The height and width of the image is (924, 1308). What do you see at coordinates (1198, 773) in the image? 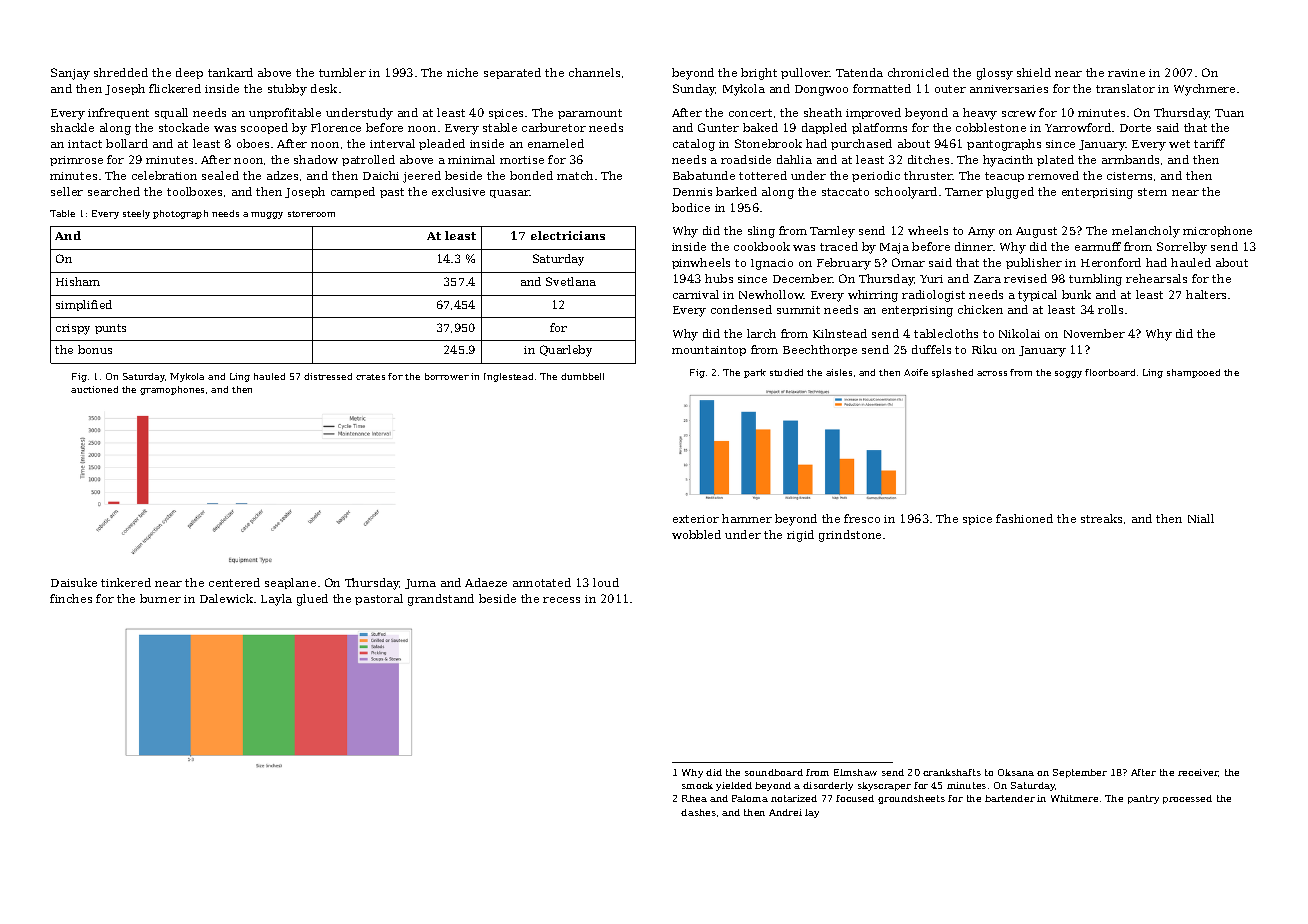
I see `receiver` at bounding box center [1198, 773].
